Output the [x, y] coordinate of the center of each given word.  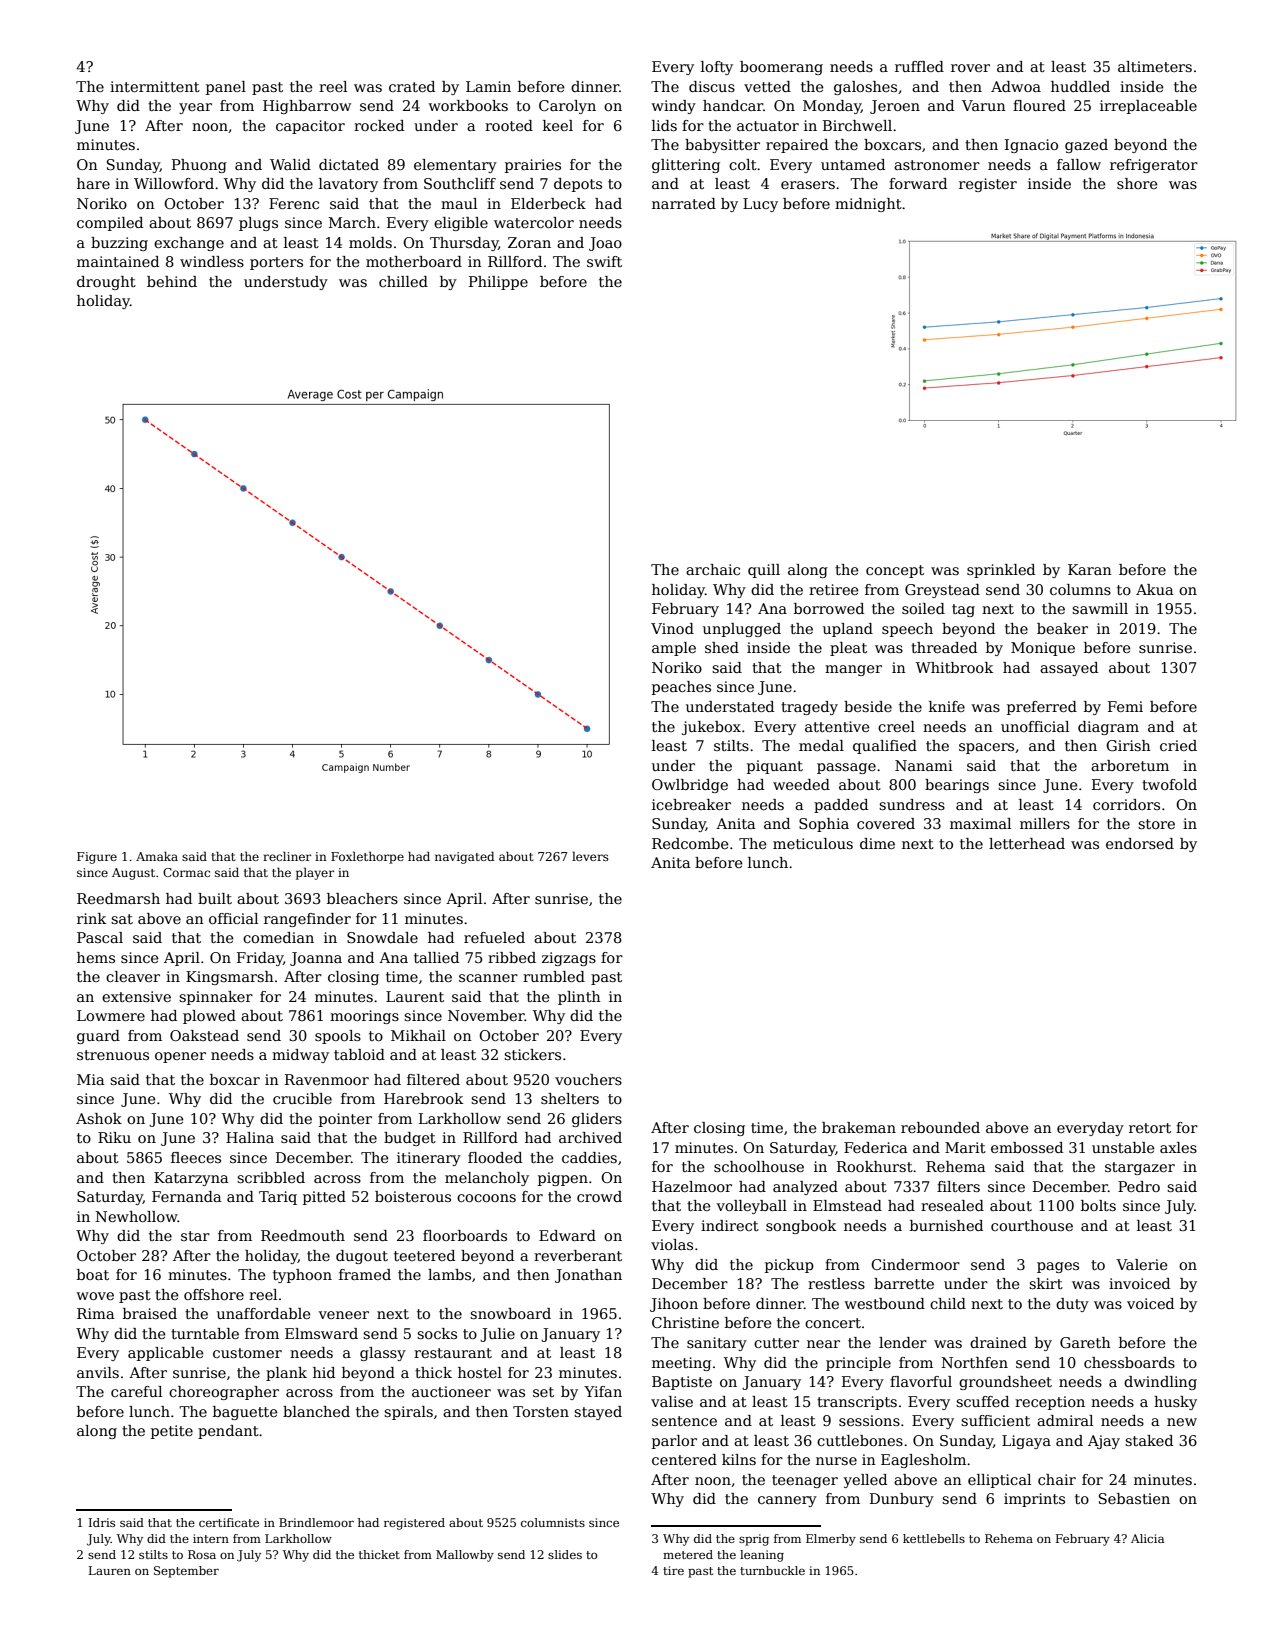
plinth [579, 998]
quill [764, 571]
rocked [379, 125]
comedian [278, 937]
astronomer [937, 165]
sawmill [1100, 608]
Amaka [157, 856]
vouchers [588, 1079]
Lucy [760, 205]
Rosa [202, 1554]
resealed [952, 1205]
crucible [302, 1098]
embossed [1027, 1147]
